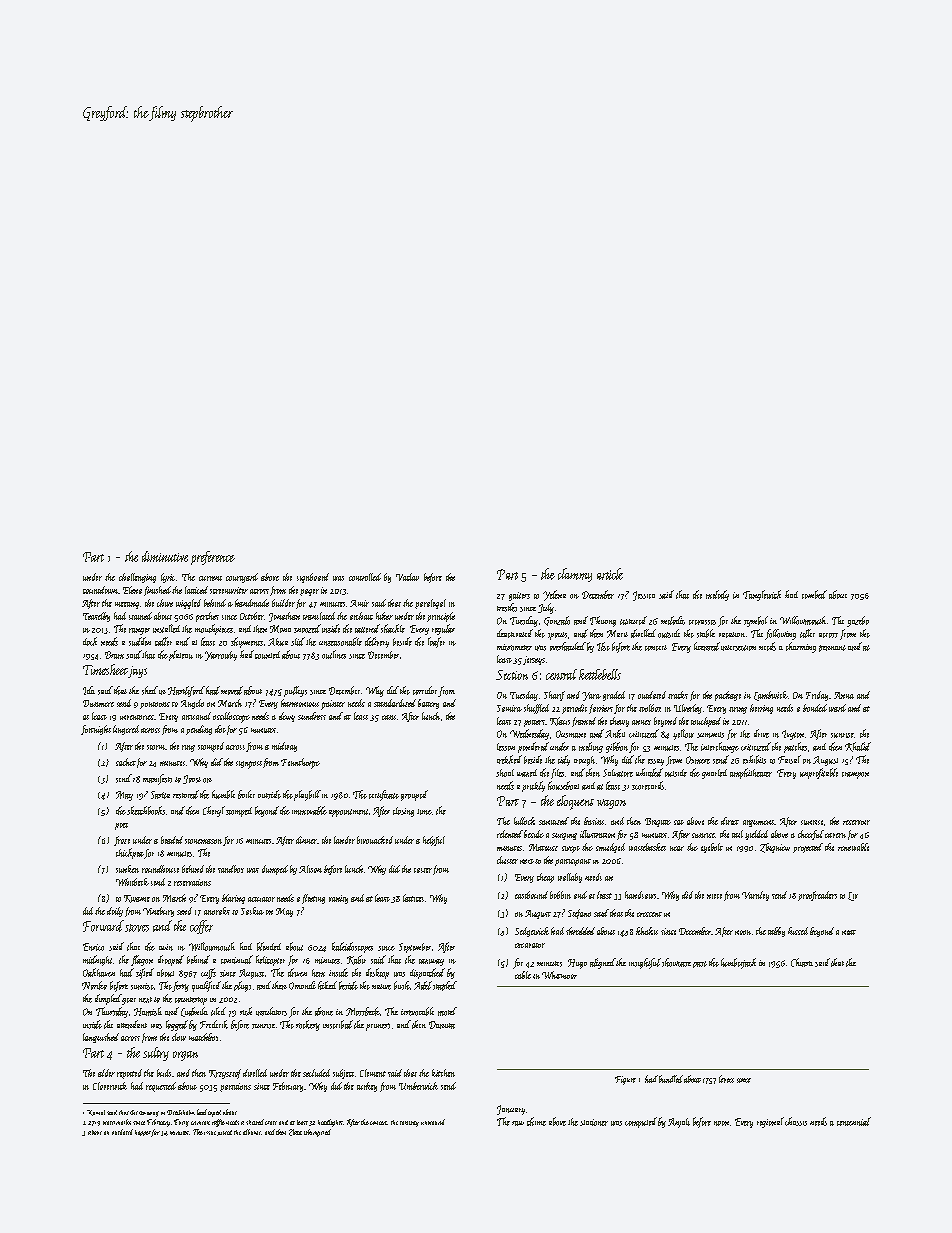 The width and height of the screenshot is (952, 1233). Describe the element at coordinates (165, 556) in the screenshot. I see `diminutive` at that location.
